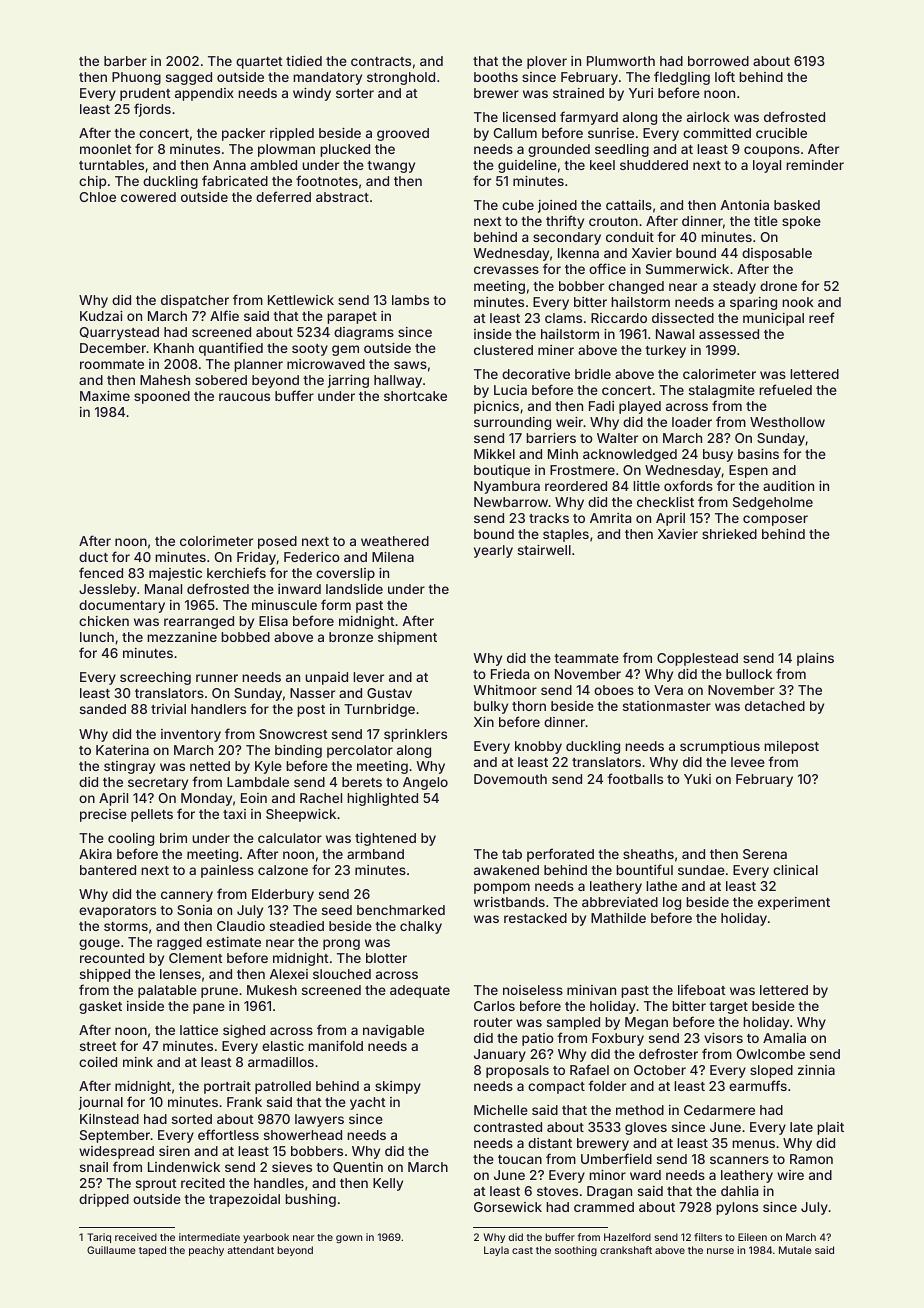 This screenshot has height=1308, width=924. What do you see at coordinates (830, 1128) in the screenshot?
I see `plait` at bounding box center [830, 1128].
